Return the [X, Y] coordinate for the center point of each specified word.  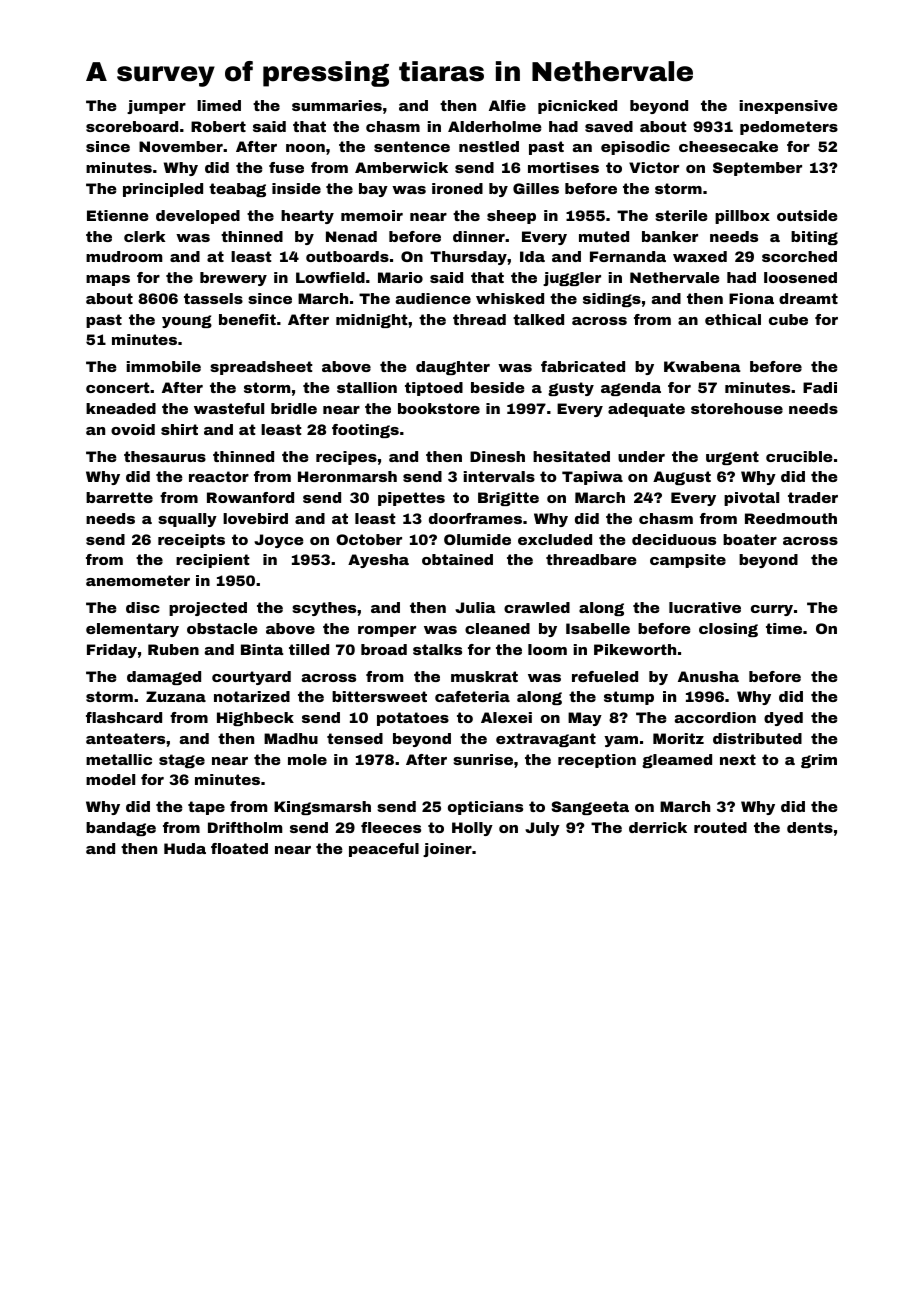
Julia [475, 607]
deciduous [674, 539]
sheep [511, 217]
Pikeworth [635, 649]
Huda [185, 848]
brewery [233, 279]
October [369, 539]
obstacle [222, 628]
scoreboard [132, 126]
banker [670, 236]
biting [814, 238]
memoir [372, 215]
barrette [119, 497]
